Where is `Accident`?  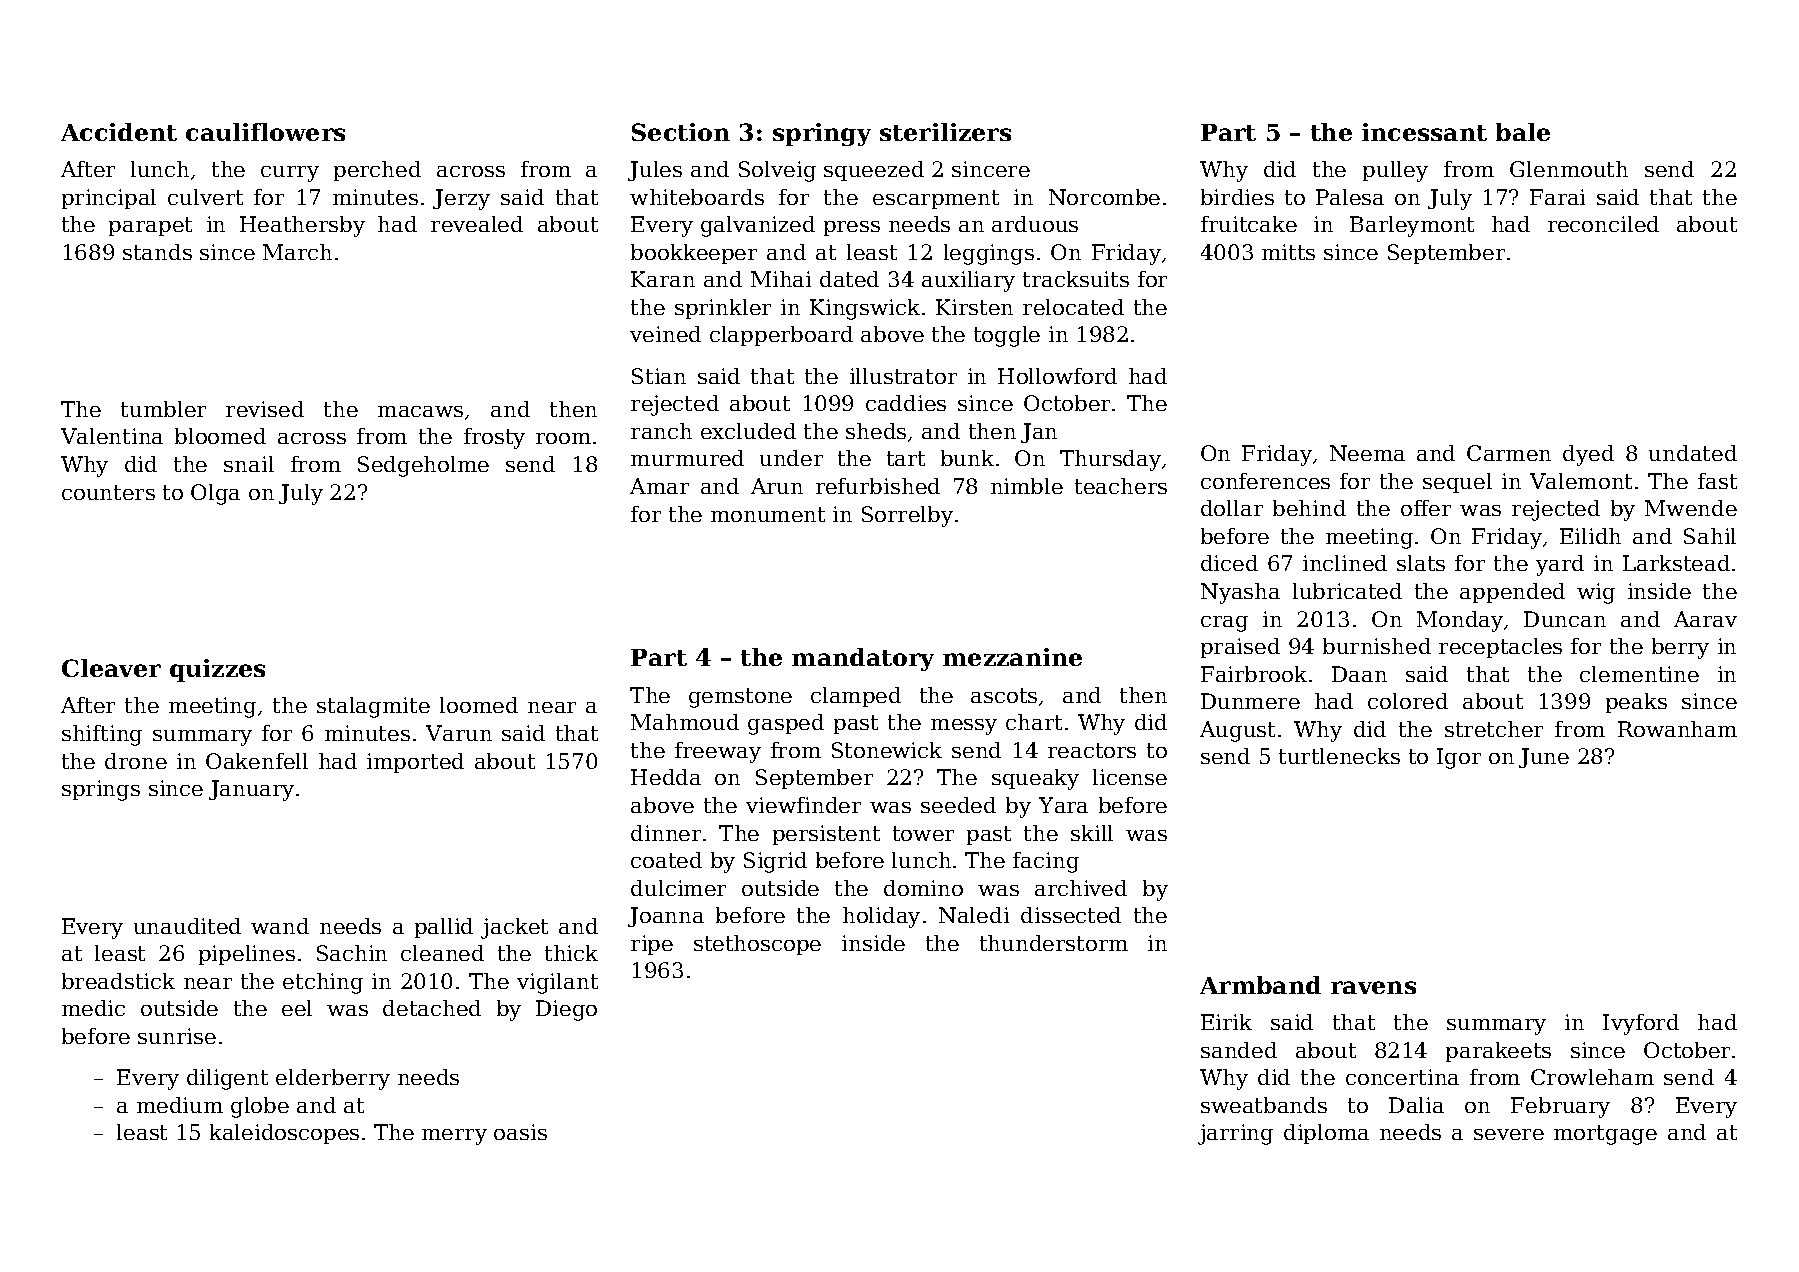
Accident is located at coordinates (119, 132).
